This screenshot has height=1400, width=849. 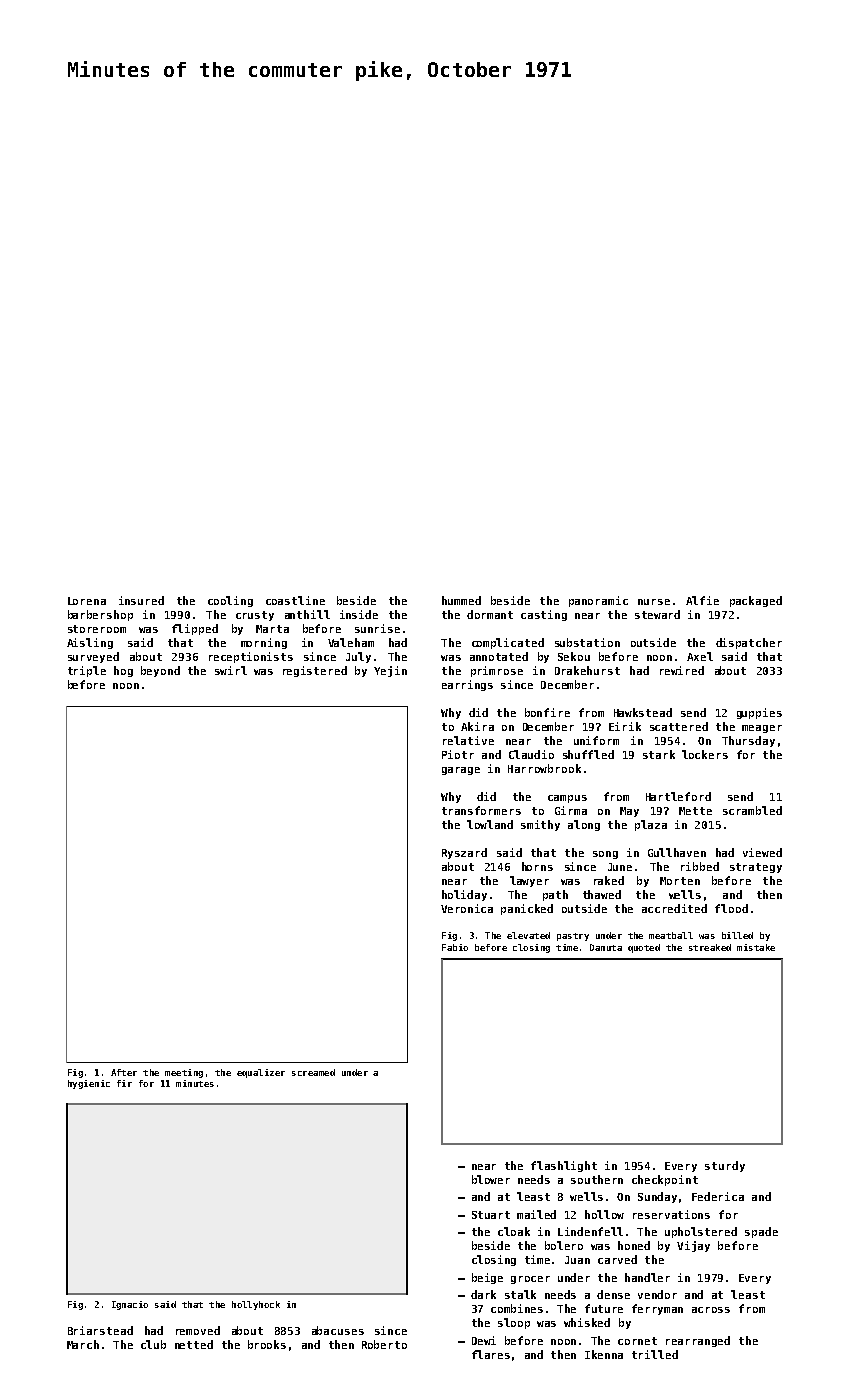 What do you see at coordinates (315, 671) in the screenshot?
I see `registered` at bounding box center [315, 671].
